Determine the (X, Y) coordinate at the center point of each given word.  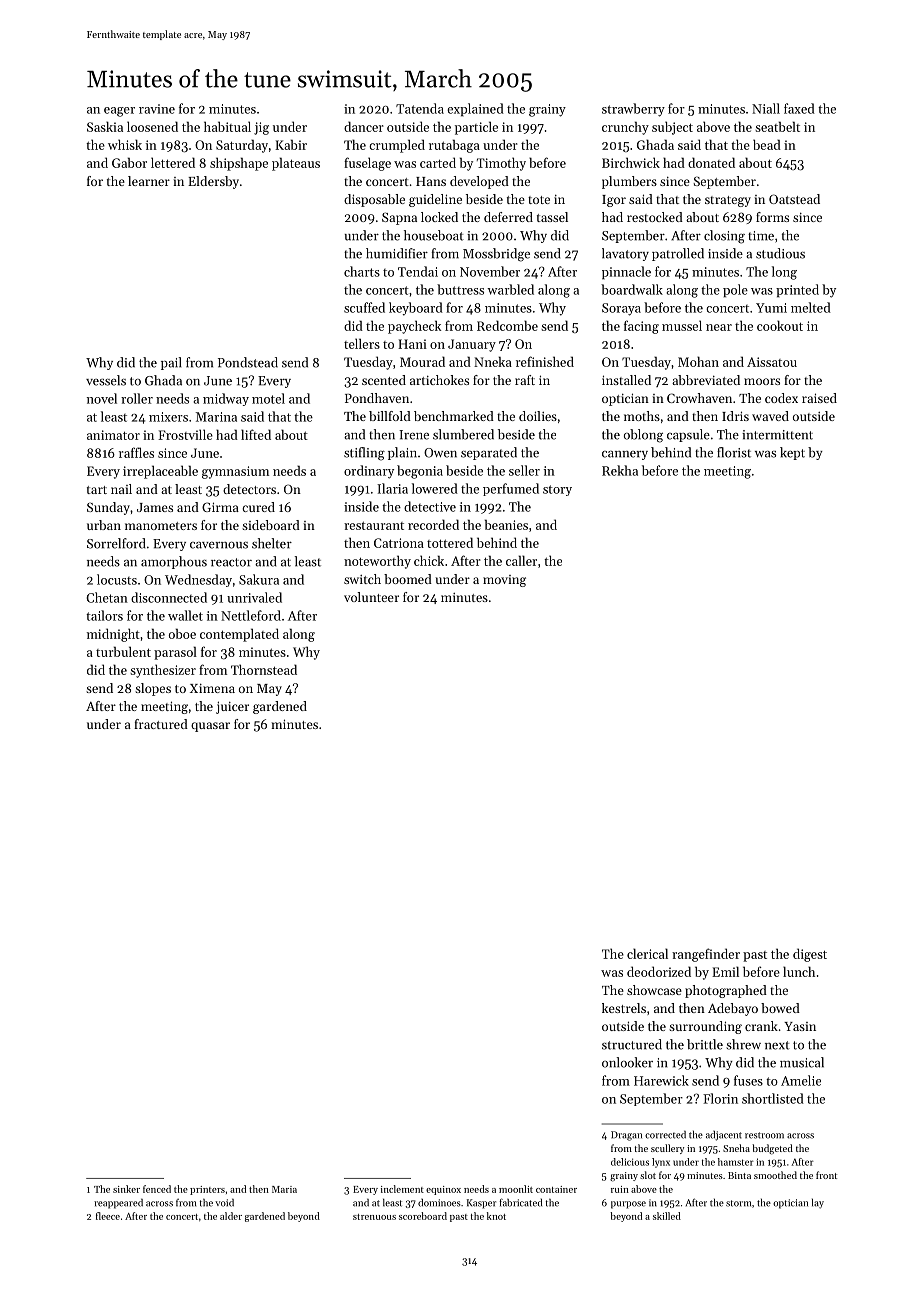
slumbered (463, 434)
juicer (232, 707)
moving (504, 581)
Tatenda (420, 108)
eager (119, 112)
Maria (284, 1189)
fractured (161, 724)
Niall (766, 108)
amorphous (174, 562)
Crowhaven (699, 398)
